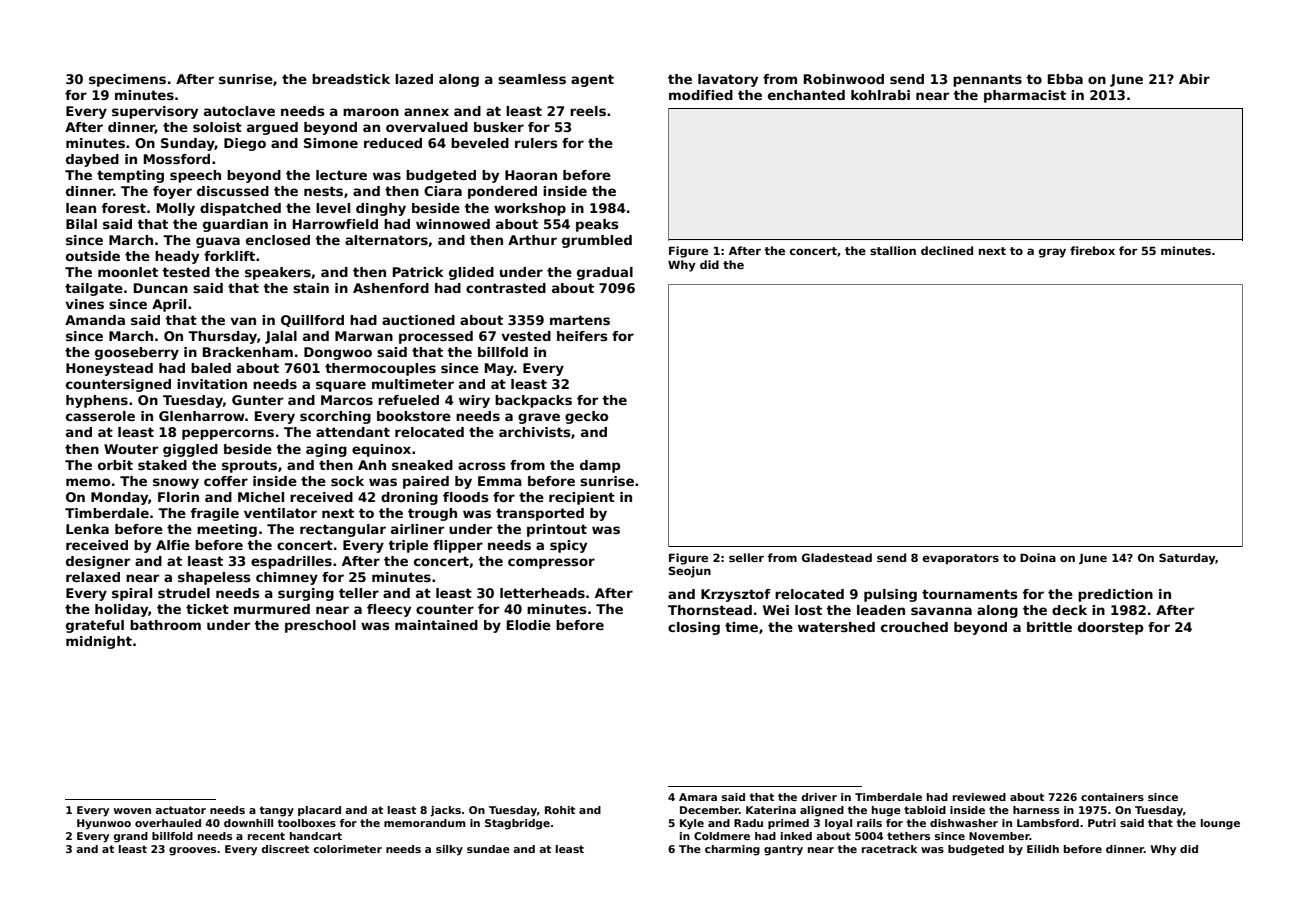 The height and width of the page is (924, 1308). I want to click on damp, so click(600, 466).
